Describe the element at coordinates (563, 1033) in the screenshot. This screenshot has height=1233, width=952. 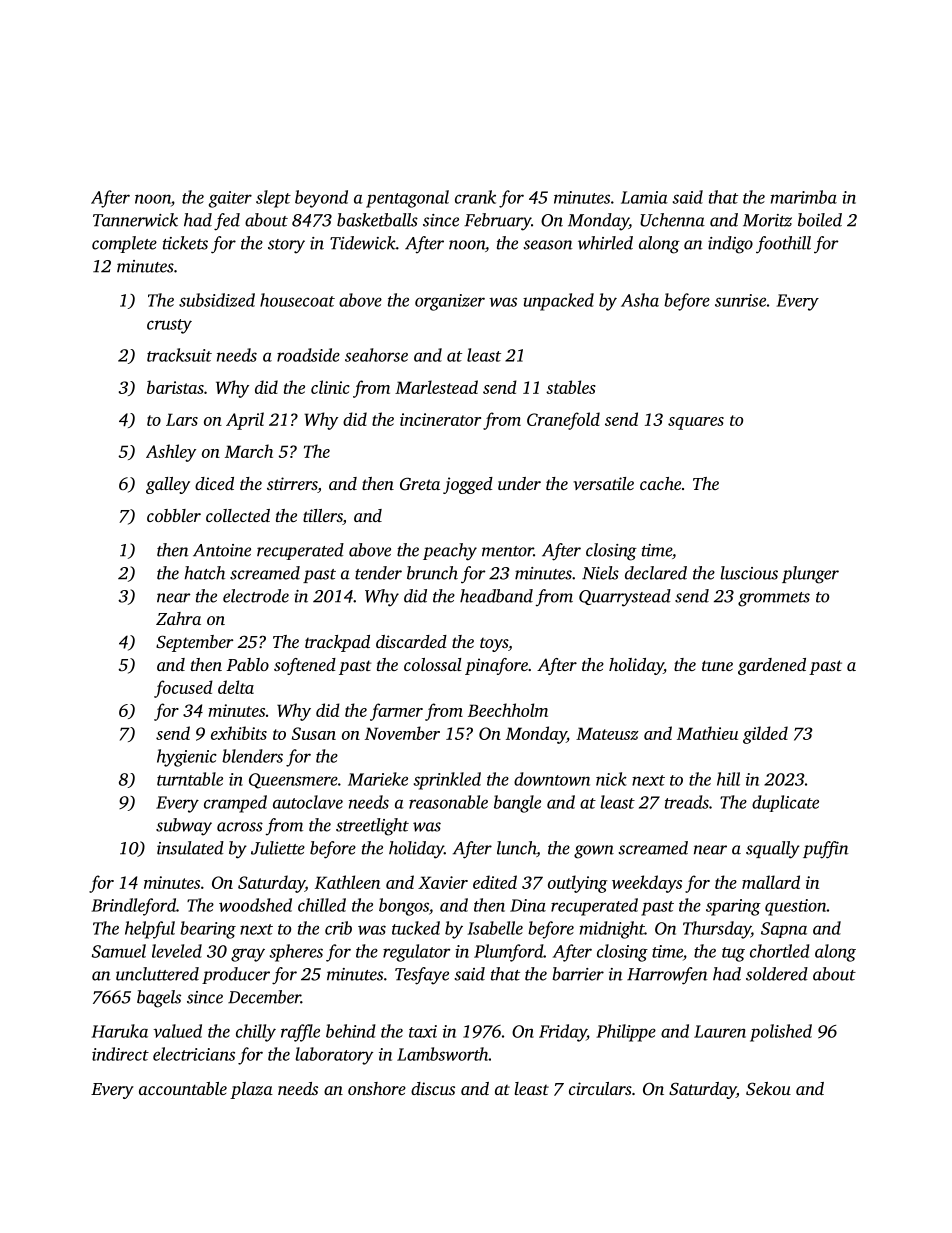
I see `Friday` at that location.
